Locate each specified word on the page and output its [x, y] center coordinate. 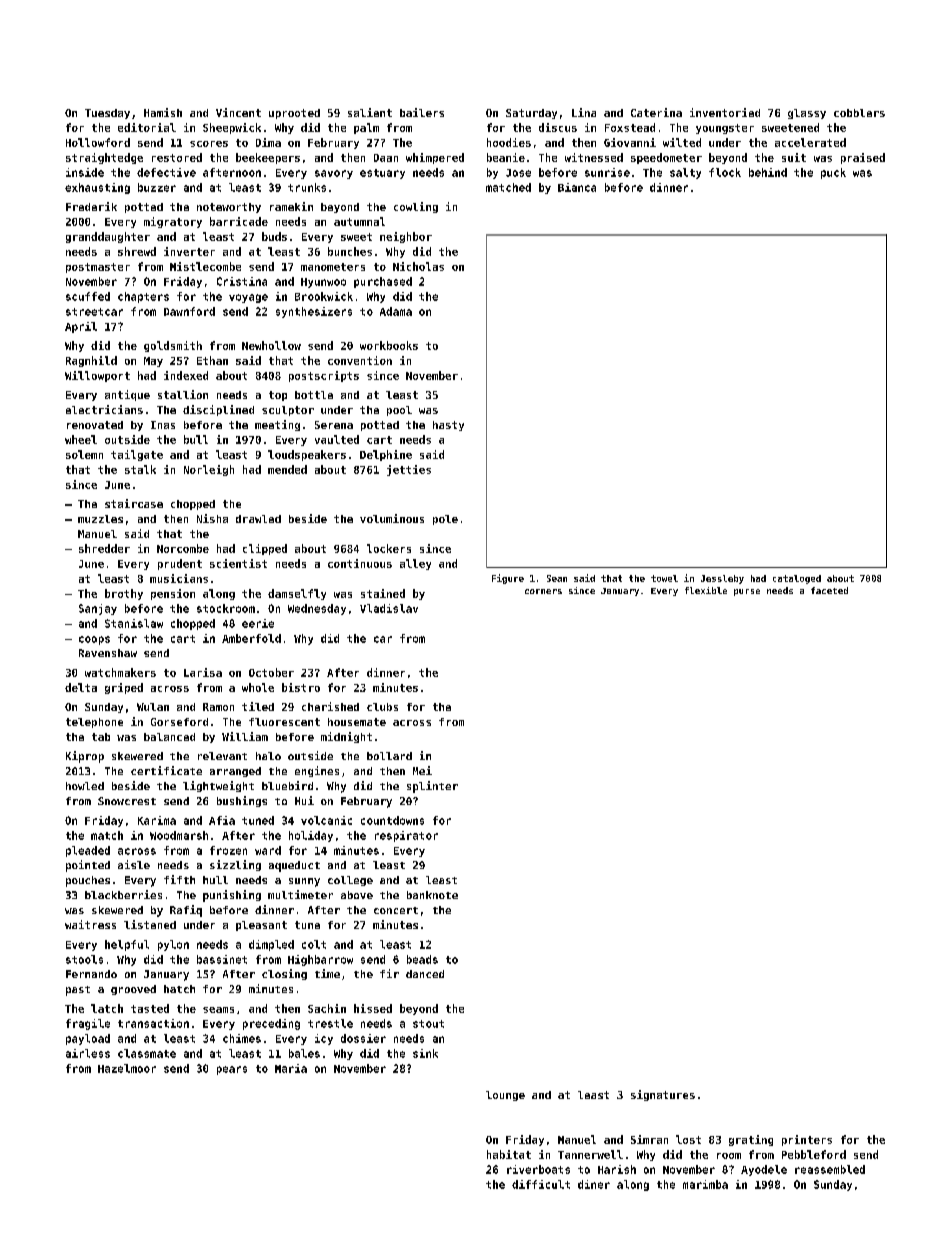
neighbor [406, 237]
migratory [173, 222]
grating [751, 1140]
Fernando [91, 974]
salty [685, 173]
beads [422, 959]
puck [833, 173]
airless [88, 1053]
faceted [829, 590]
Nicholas [418, 266]
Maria [291, 1068]
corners [543, 591]
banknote [432, 895]
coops [94, 640]
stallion [183, 394]
